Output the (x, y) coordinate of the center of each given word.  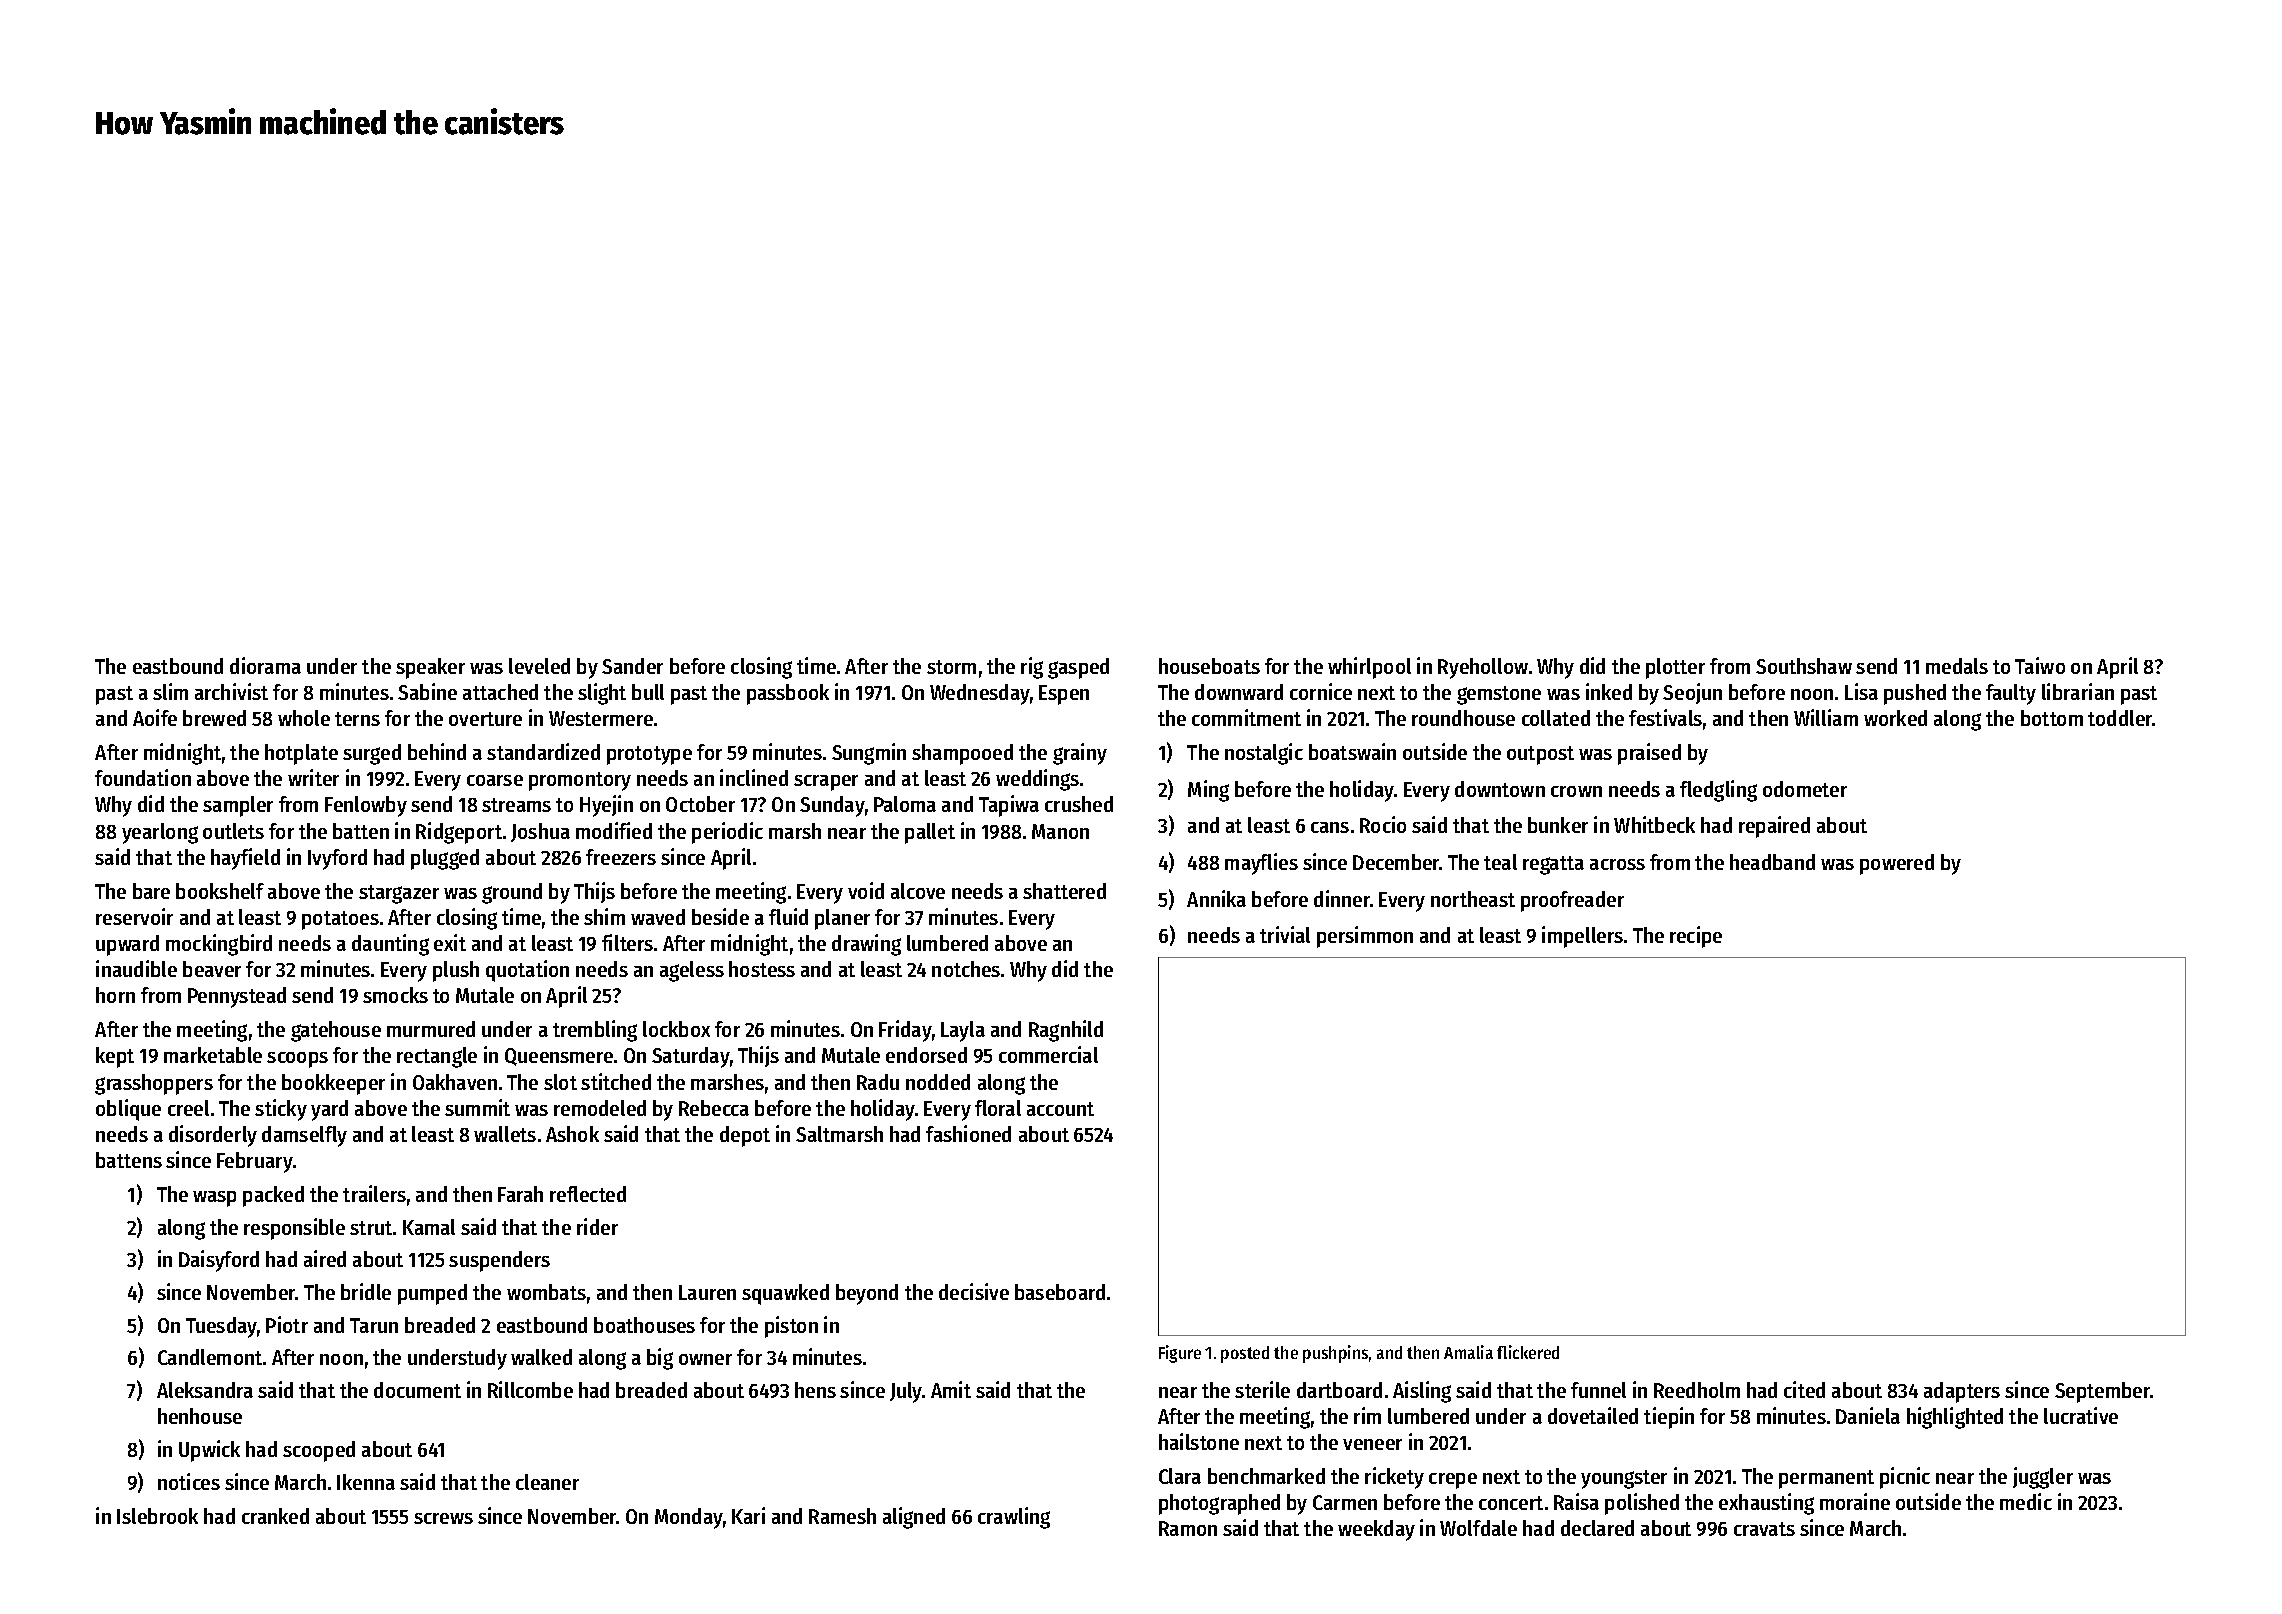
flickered (1528, 1352)
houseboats (1209, 666)
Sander (632, 666)
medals (1957, 666)
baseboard (1060, 1292)
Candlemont (210, 1357)
